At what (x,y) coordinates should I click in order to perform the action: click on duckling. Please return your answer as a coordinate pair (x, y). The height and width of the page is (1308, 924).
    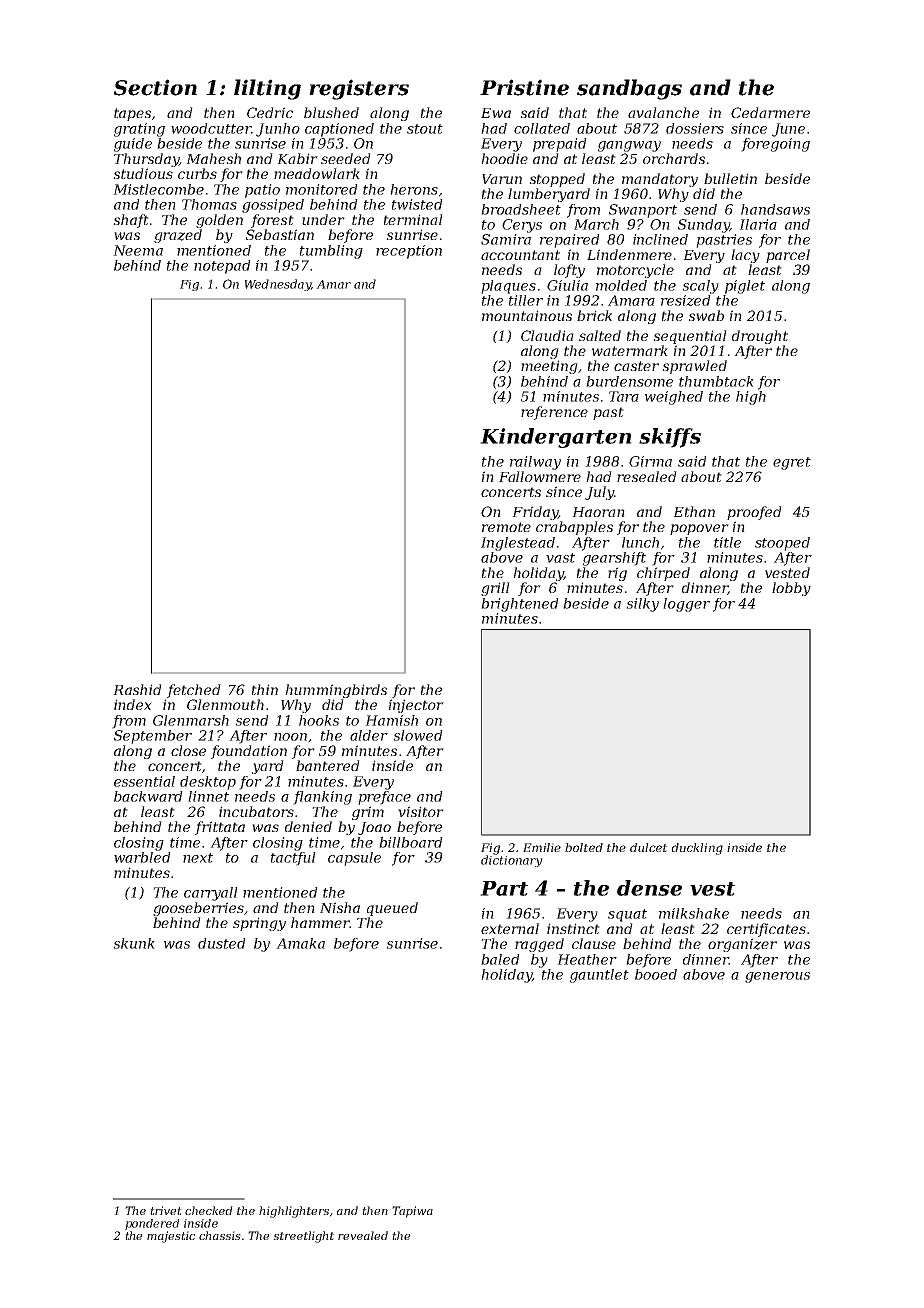
    Looking at the image, I should click on (697, 849).
